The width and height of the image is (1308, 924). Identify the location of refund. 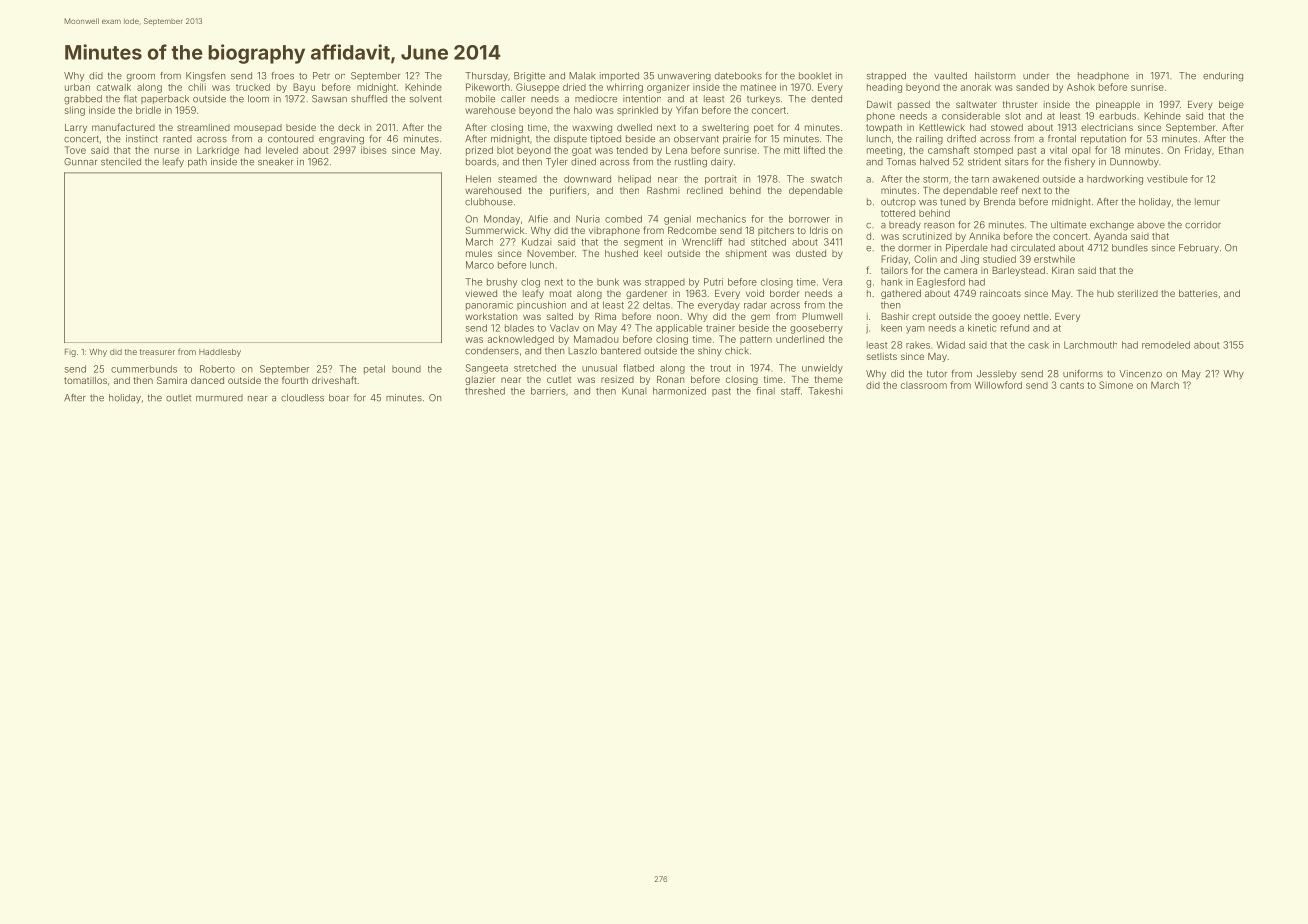
(1015, 328).
